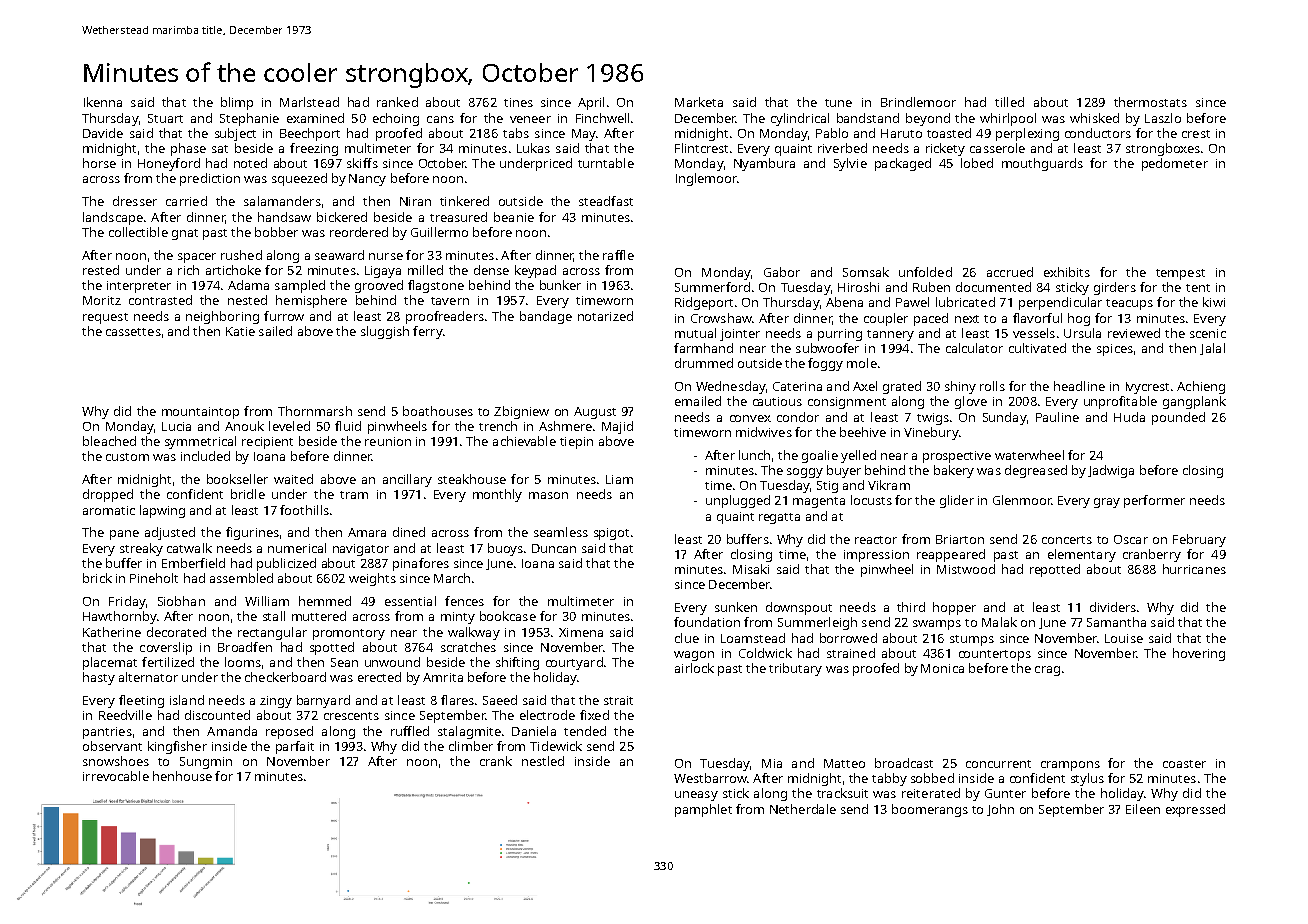 Image resolution: width=1308 pixels, height=924 pixels. What do you see at coordinates (803, 809) in the page?
I see `Netherdale` at bounding box center [803, 809].
